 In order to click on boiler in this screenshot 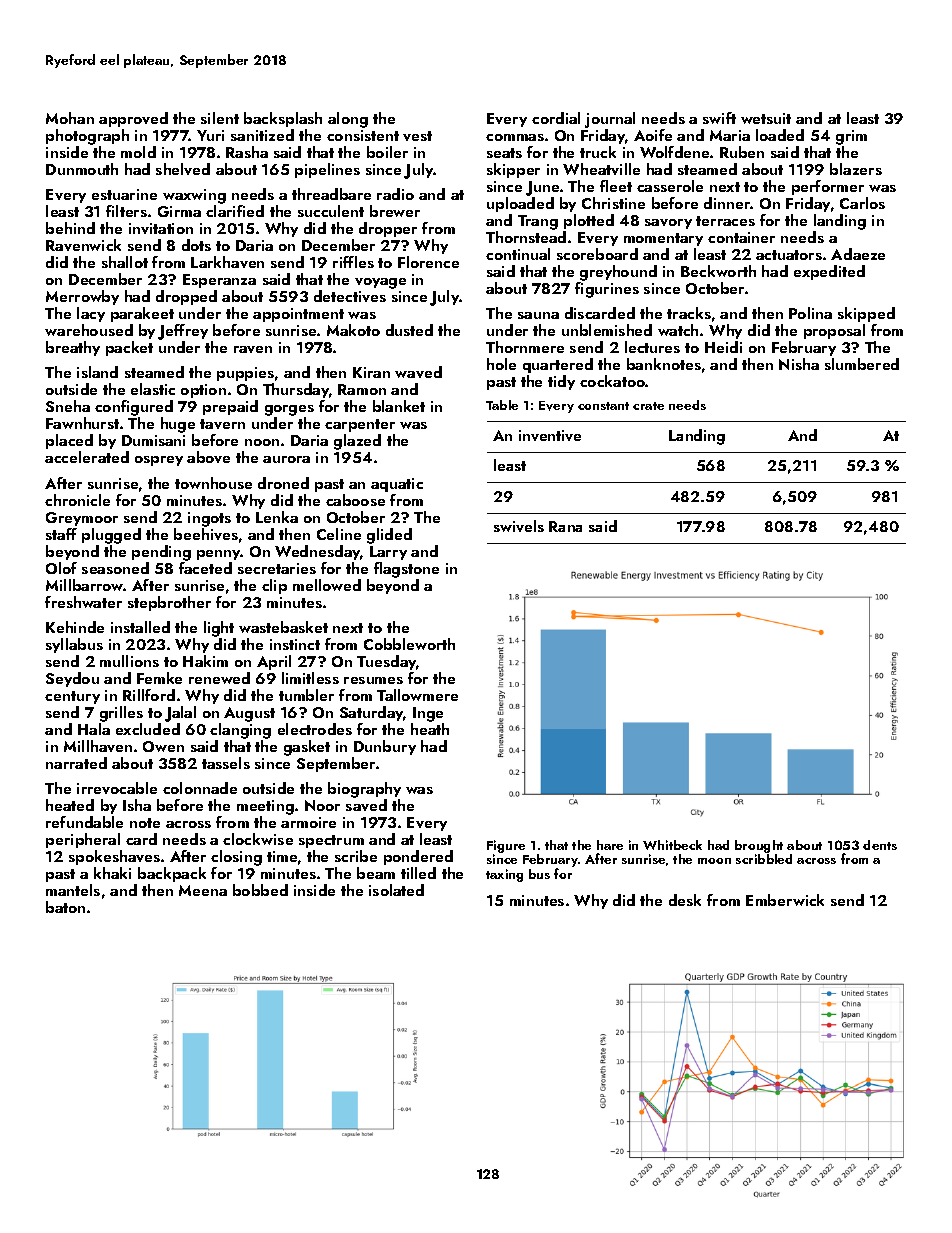, I will do `click(387, 152)`.
